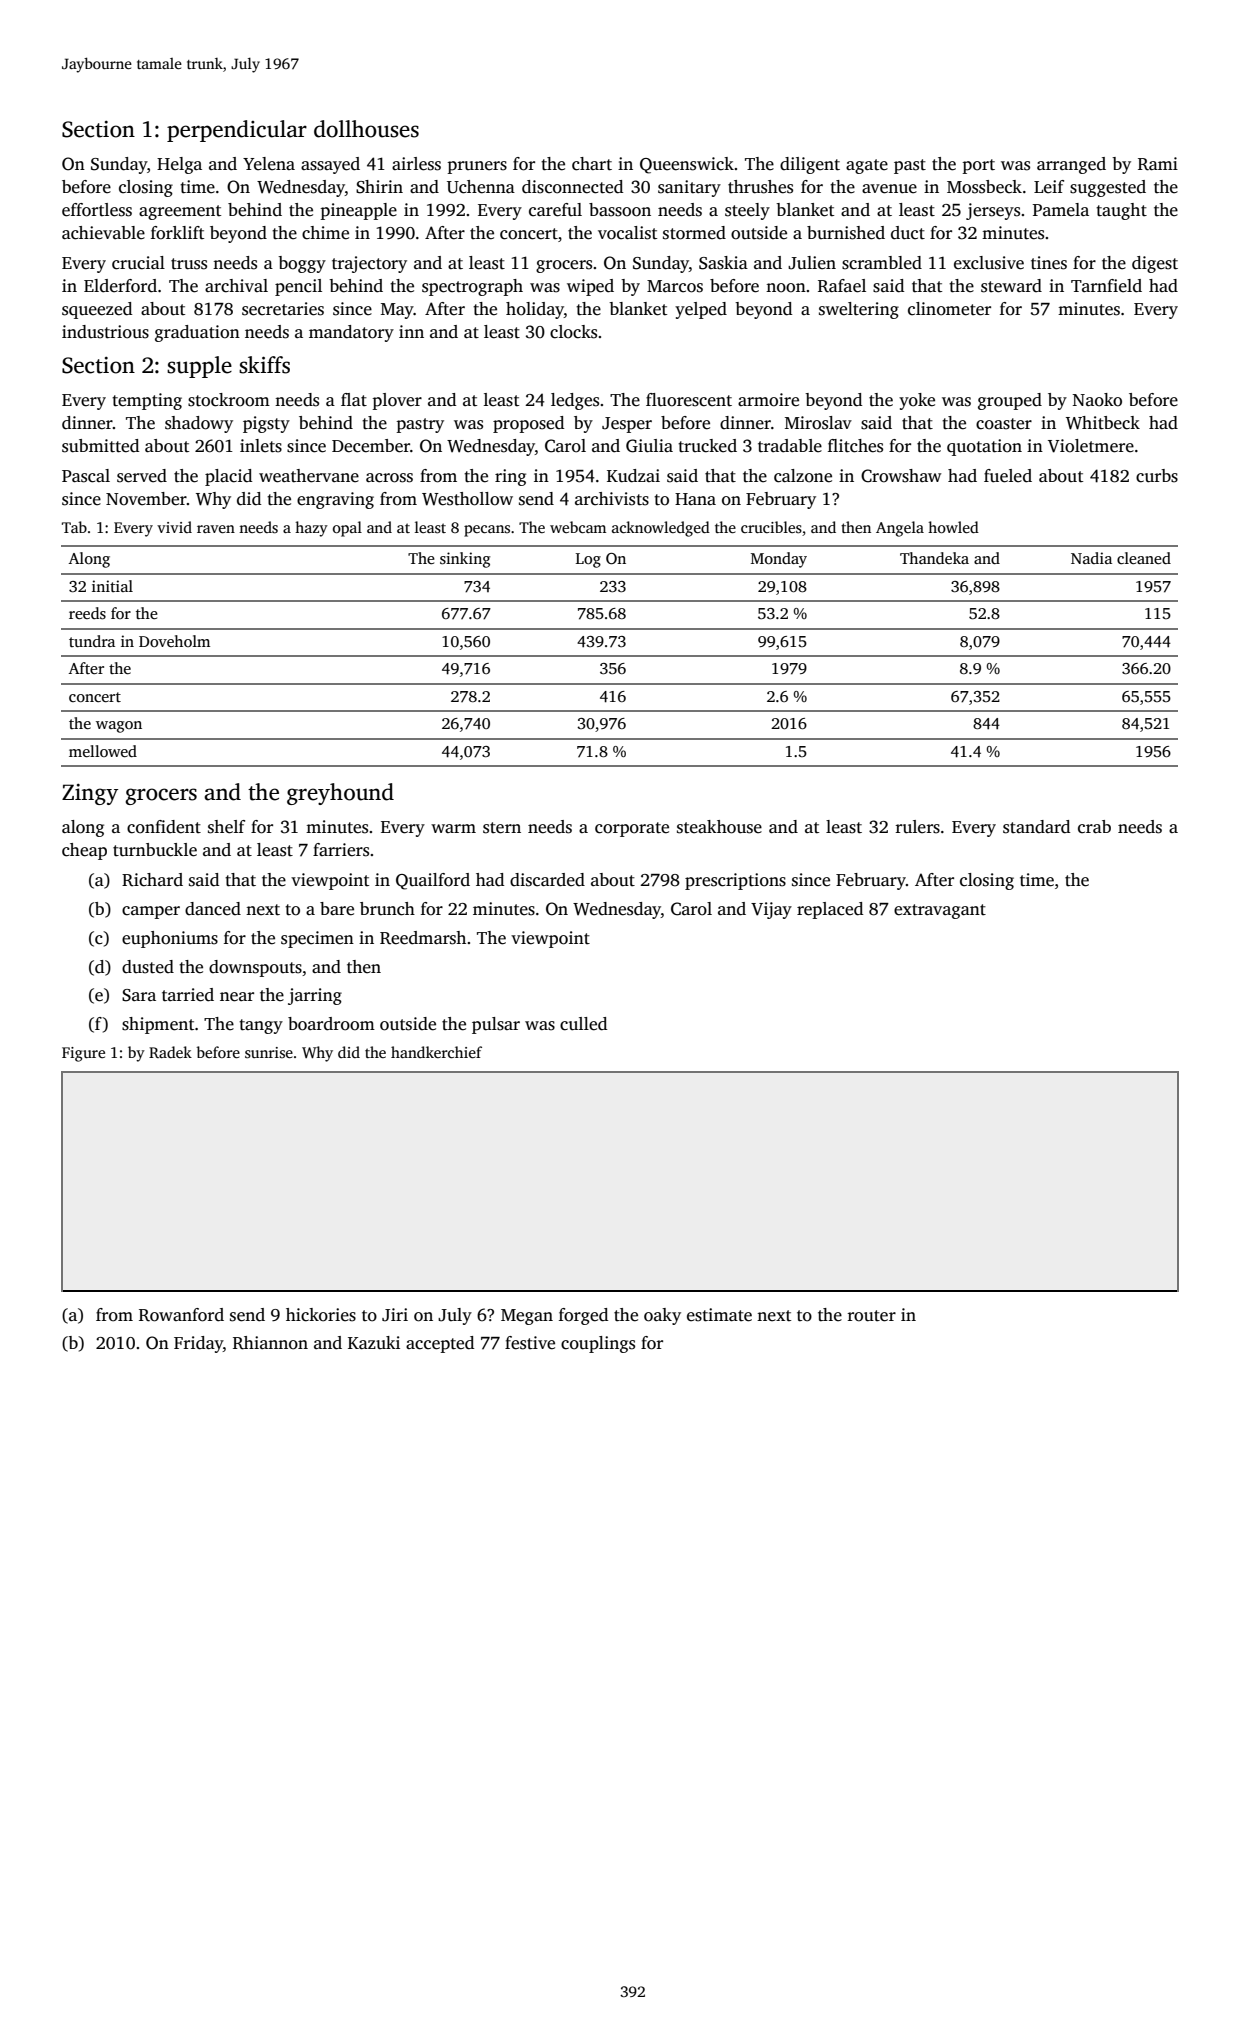  What do you see at coordinates (237, 131) in the screenshot?
I see `perpendicular` at bounding box center [237, 131].
